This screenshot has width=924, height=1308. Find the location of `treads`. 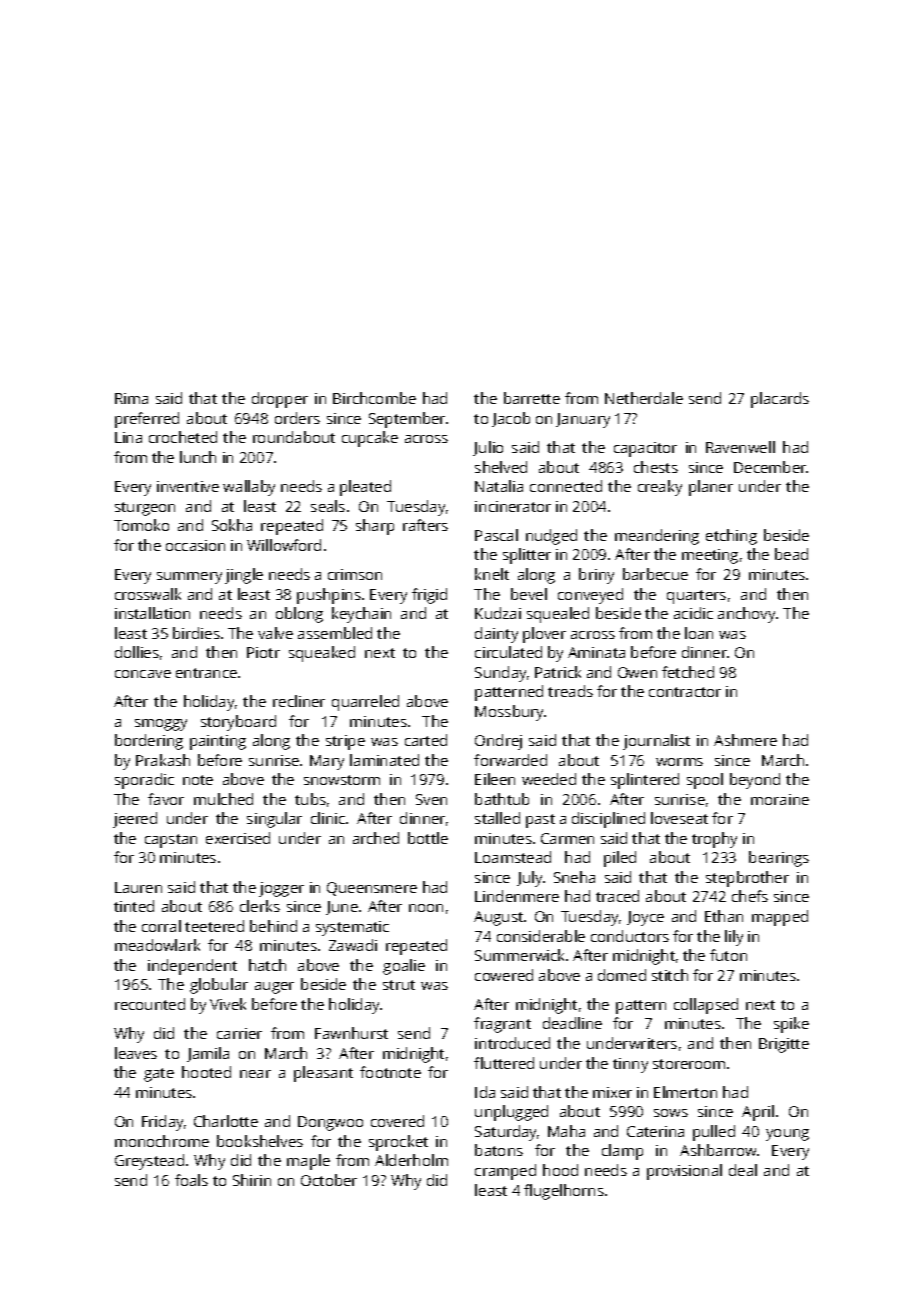

treads is located at coordinates (570, 691).
